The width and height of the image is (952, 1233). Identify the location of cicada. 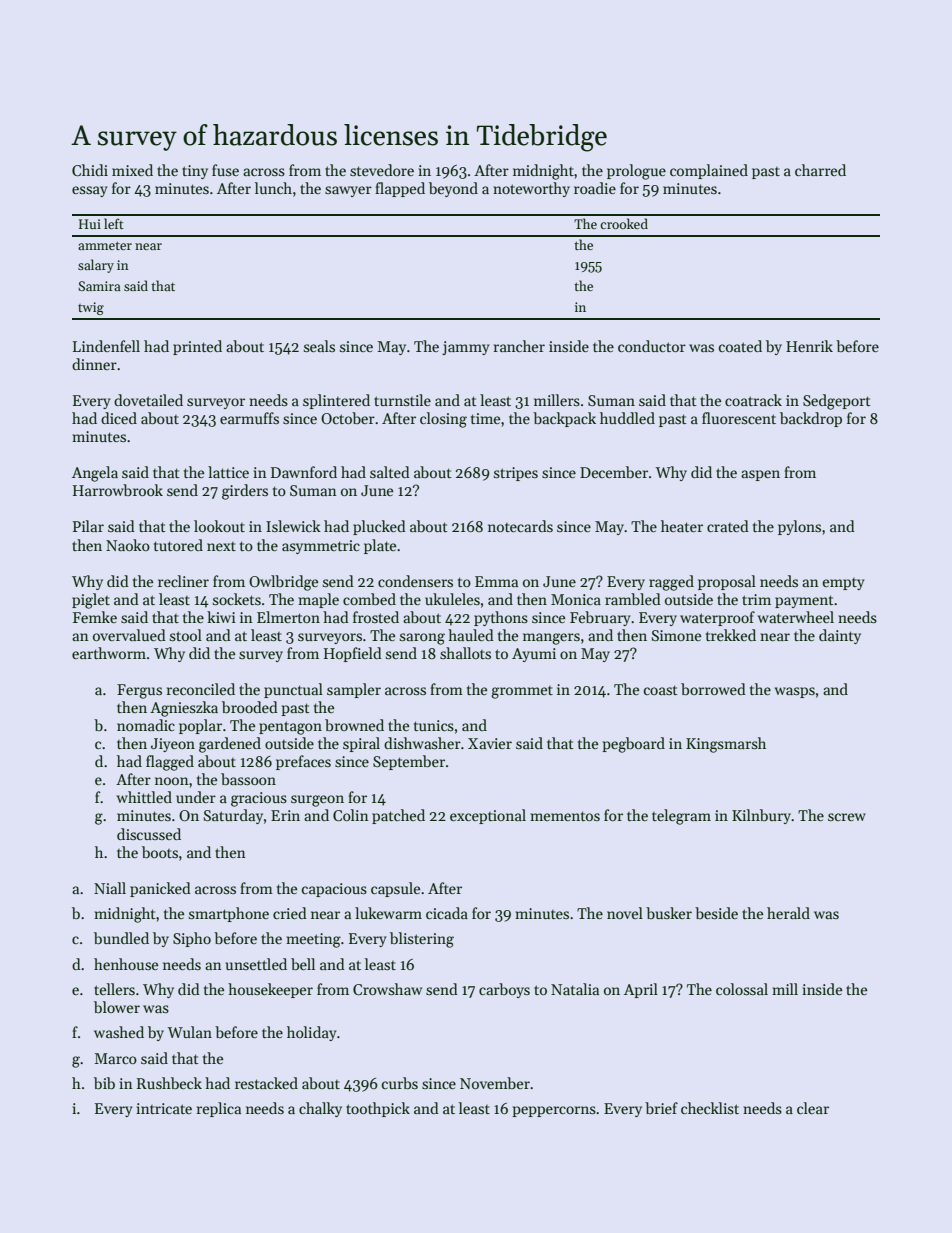
(447, 913).
